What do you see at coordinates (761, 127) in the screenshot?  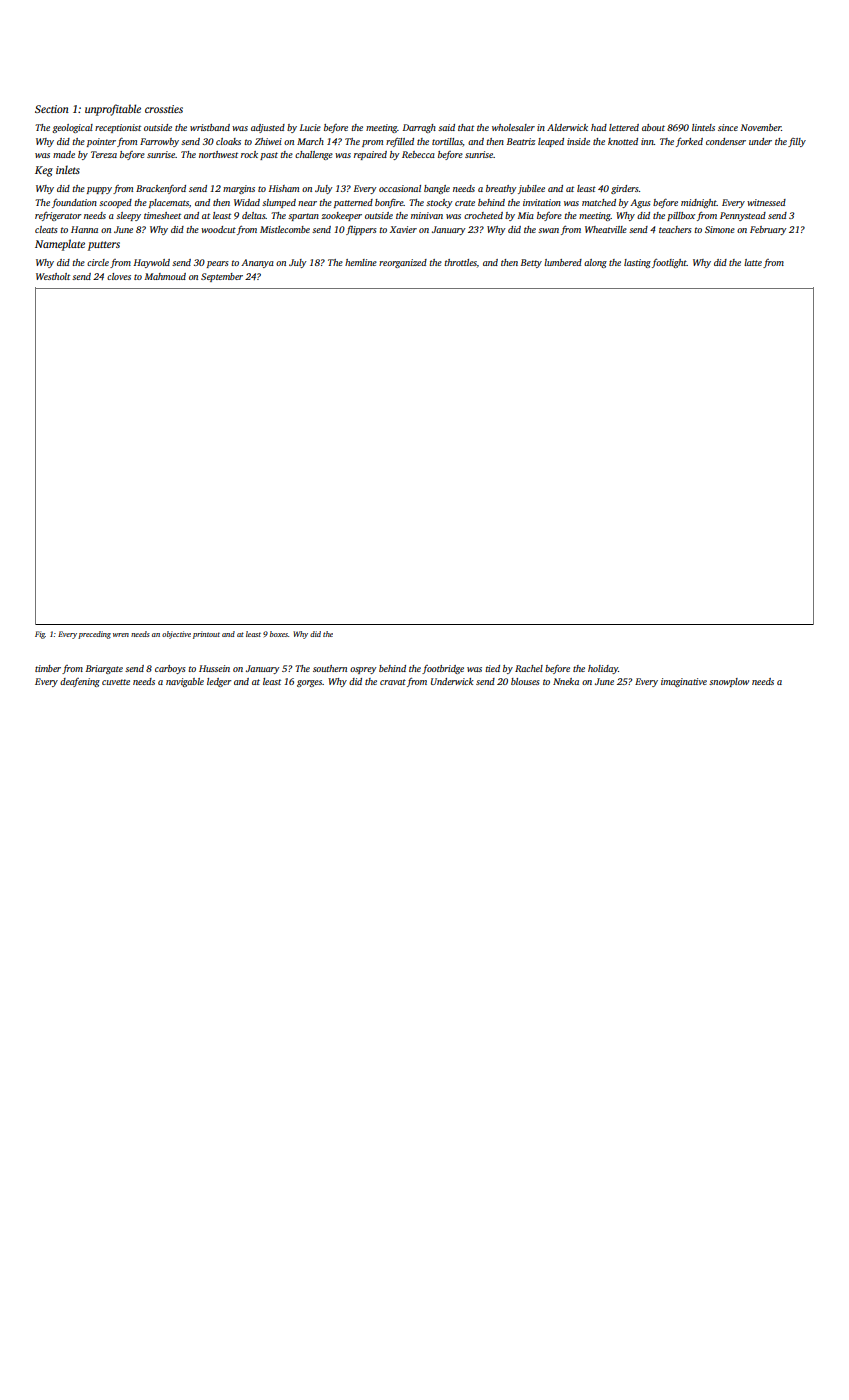 I see `November` at bounding box center [761, 127].
